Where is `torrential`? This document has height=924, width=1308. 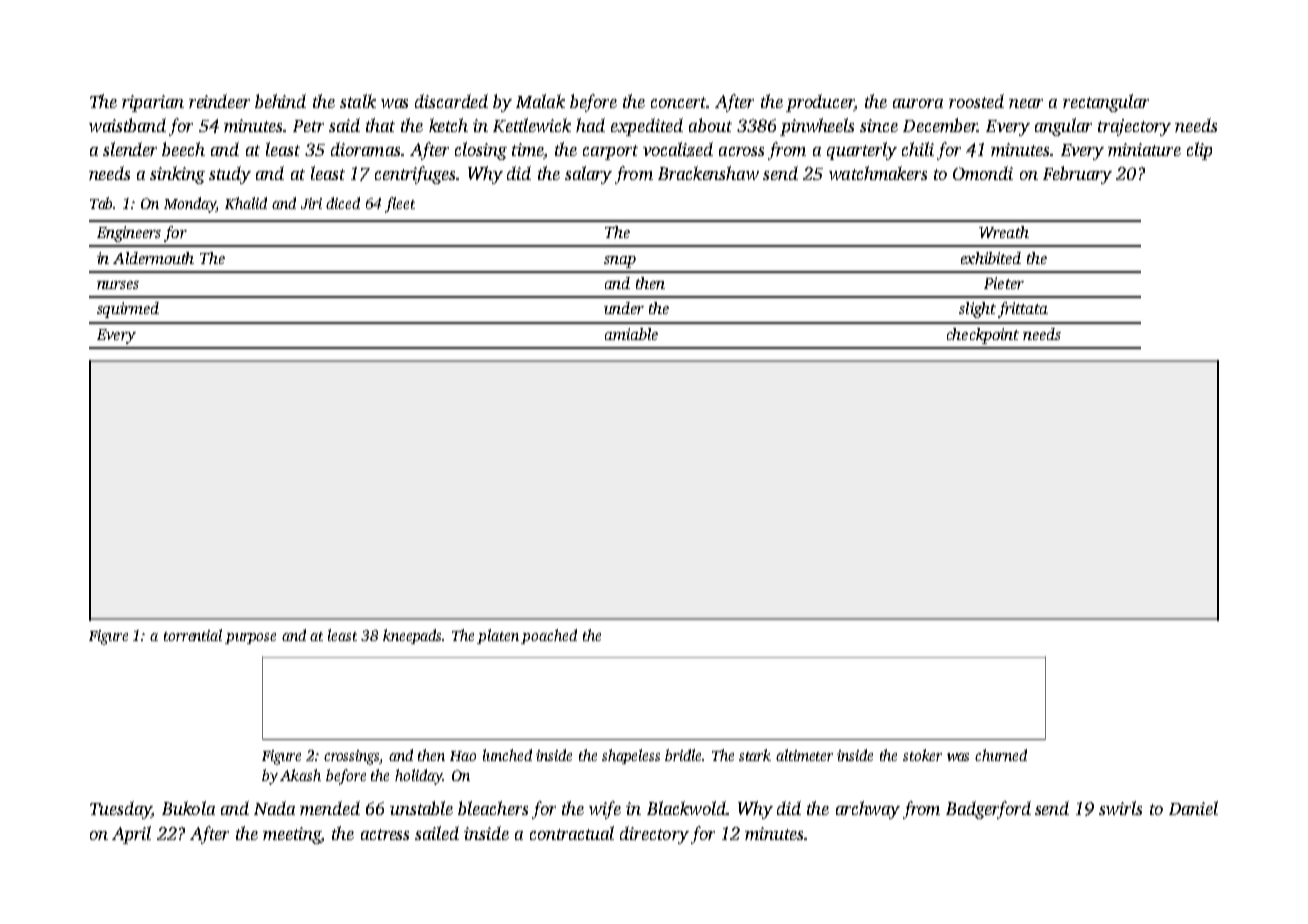
torrential is located at coordinates (193, 635).
